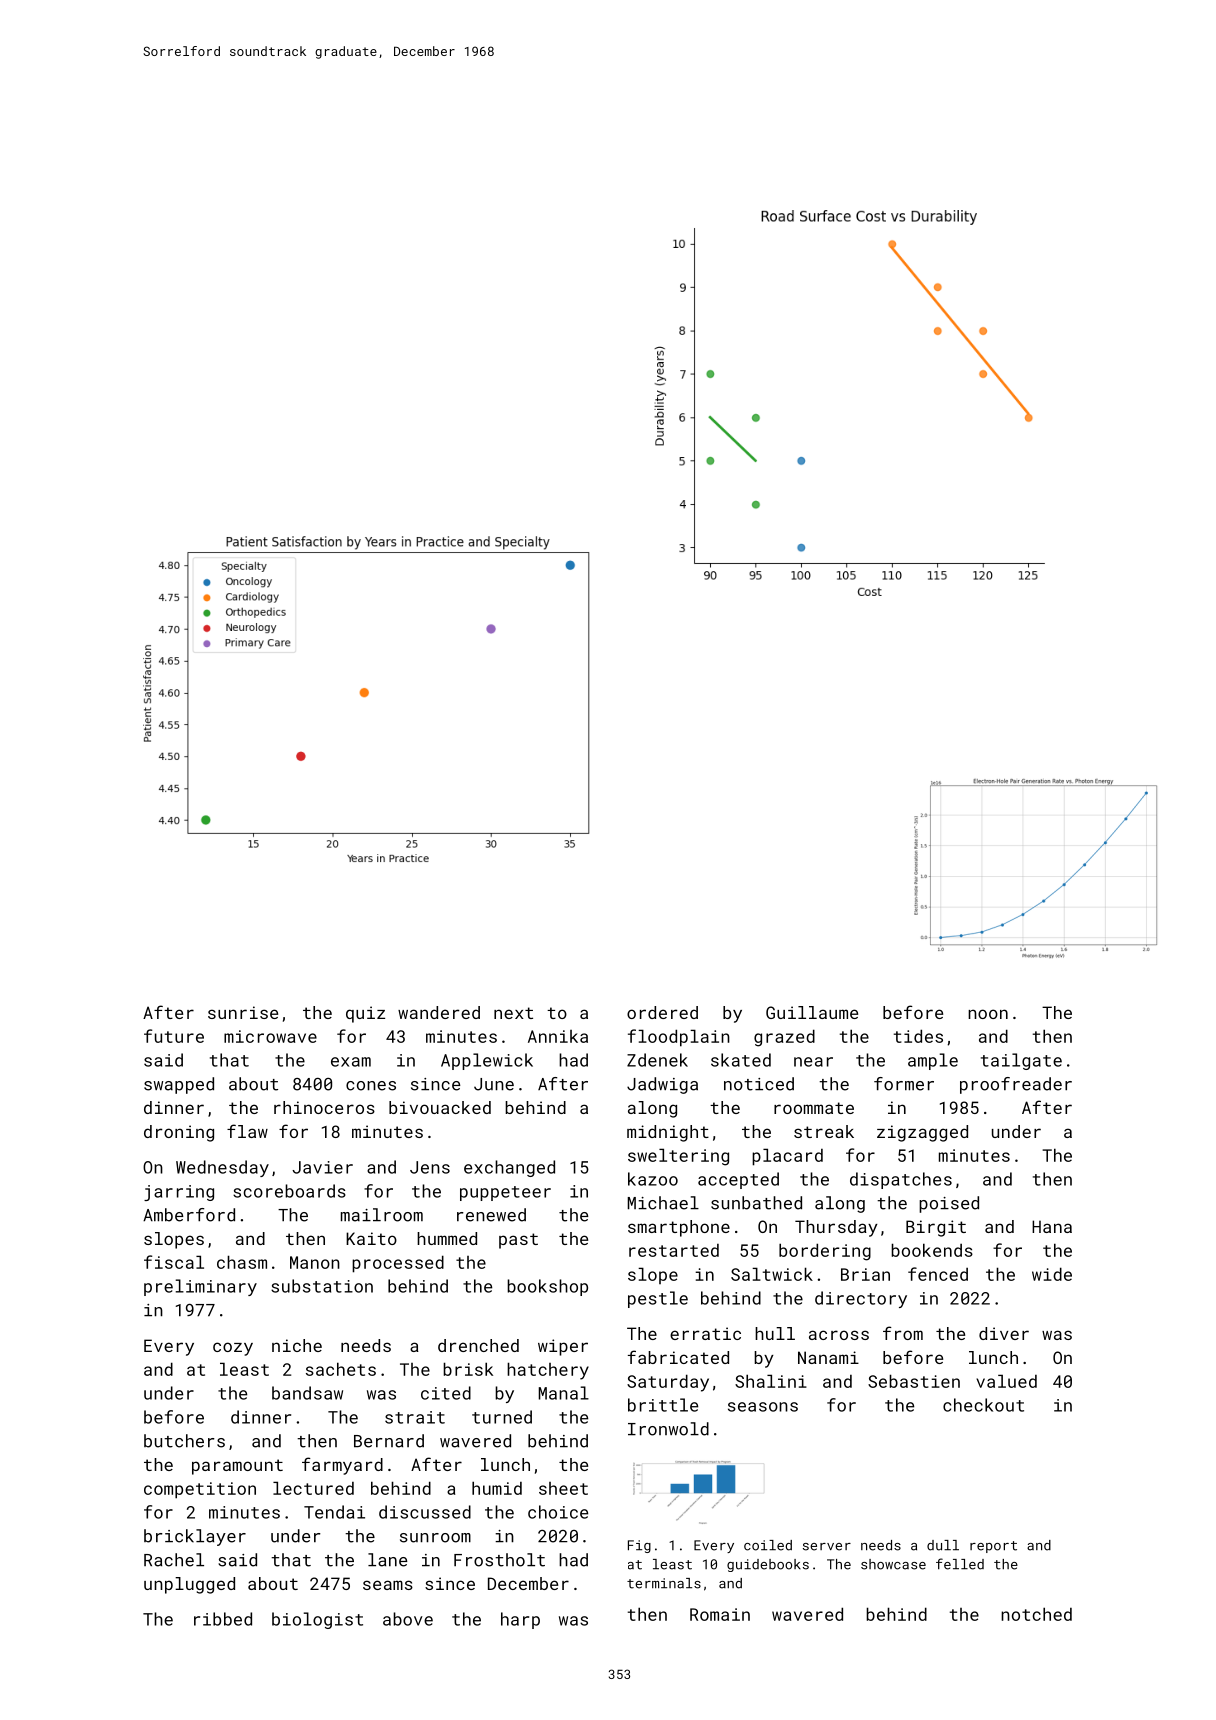 The width and height of the screenshot is (1216, 1720). Describe the element at coordinates (237, 1467) in the screenshot. I see `paramount` at that location.
